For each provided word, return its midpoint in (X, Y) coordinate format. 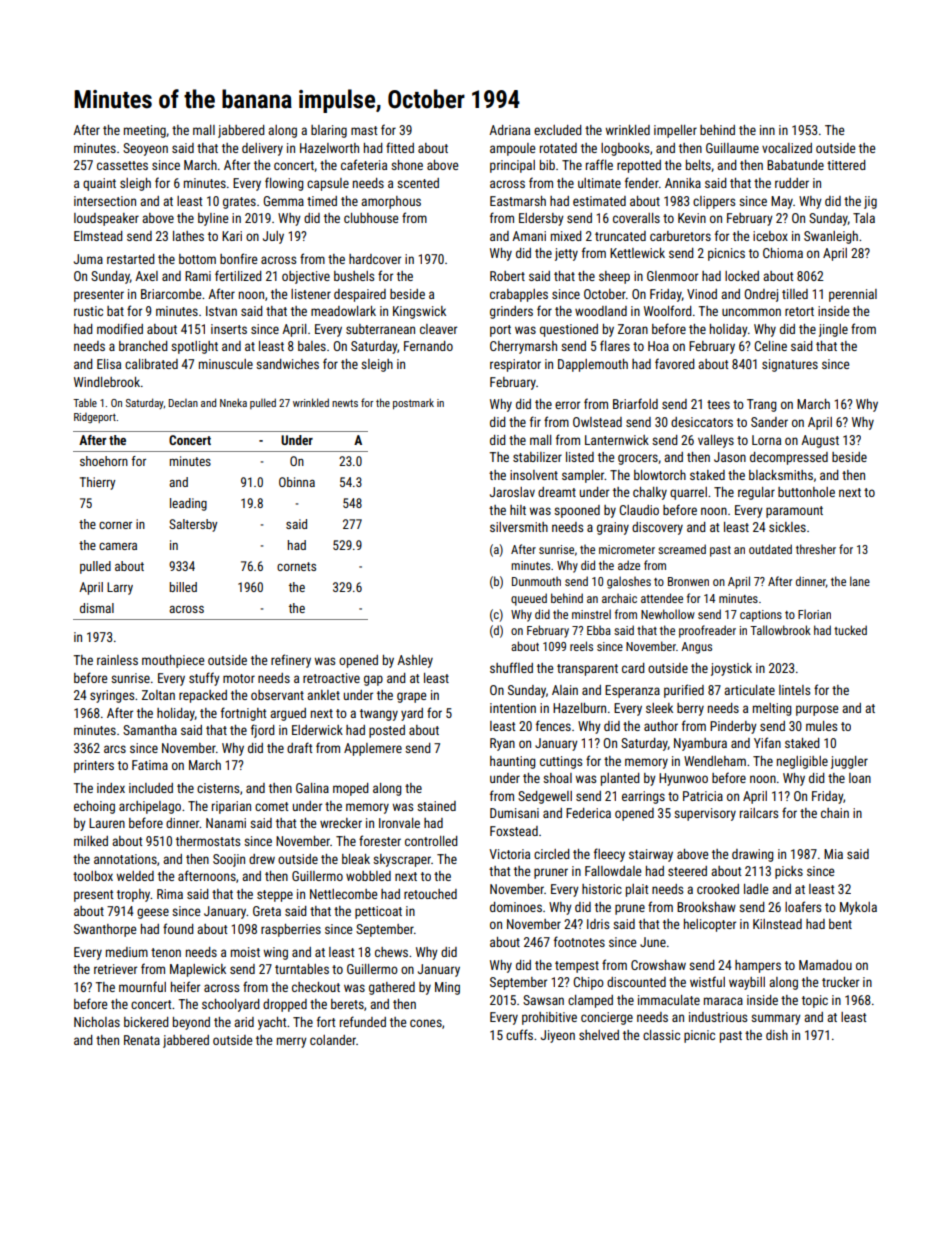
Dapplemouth (593, 365)
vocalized (787, 148)
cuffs (519, 1034)
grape (411, 697)
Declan (183, 403)
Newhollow (668, 614)
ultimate (599, 183)
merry (292, 1042)
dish (777, 1035)
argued (288, 714)
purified (684, 691)
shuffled (511, 667)
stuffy (204, 679)
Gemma (283, 201)
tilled (795, 294)
